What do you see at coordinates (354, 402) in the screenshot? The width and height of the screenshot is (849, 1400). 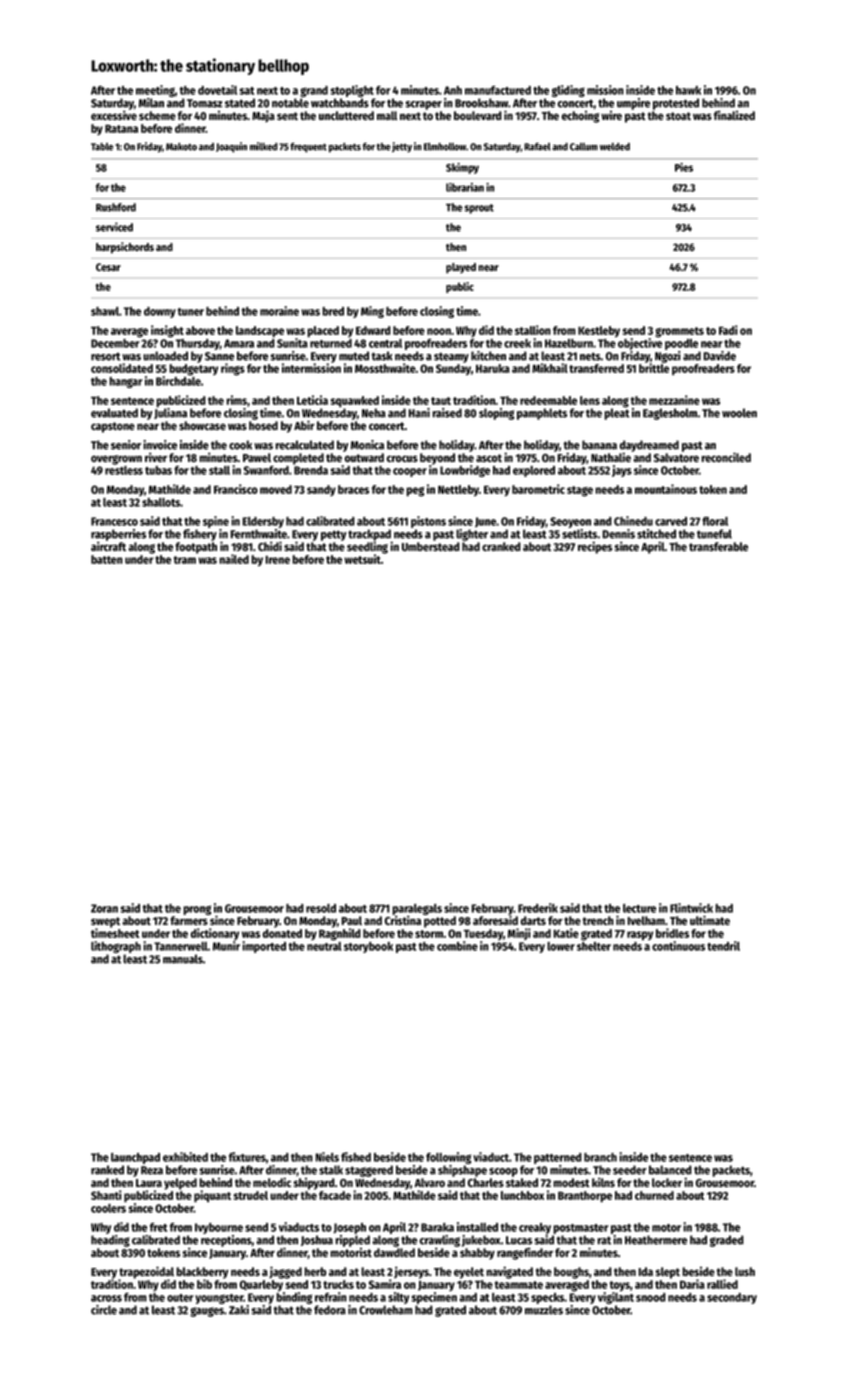 I see `squawked` at bounding box center [354, 402].
